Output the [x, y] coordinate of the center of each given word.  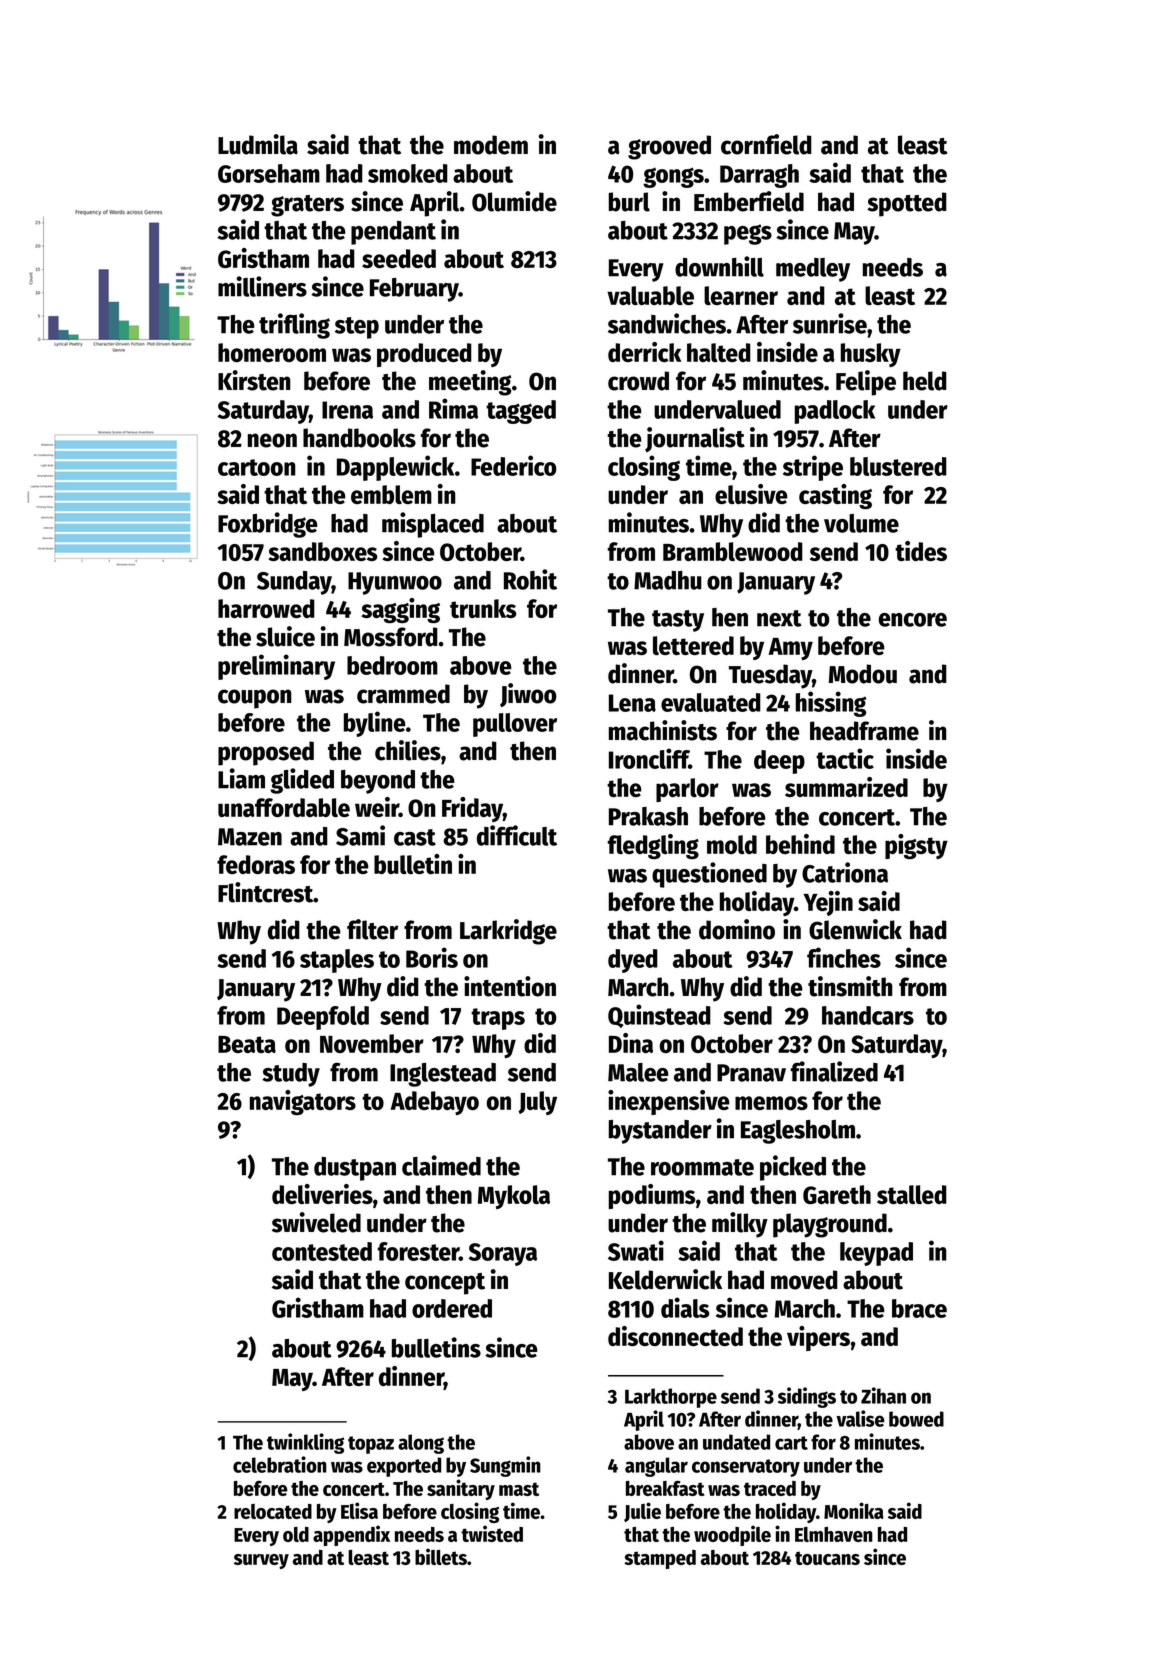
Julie [642, 1512]
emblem [391, 494]
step [357, 328]
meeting [470, 383]
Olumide [514, 201]
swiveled [316, 1222]
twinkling [305, 1443]
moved [804, 1280]
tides [921, 551]
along [421, 1444]
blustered [898, 466]
